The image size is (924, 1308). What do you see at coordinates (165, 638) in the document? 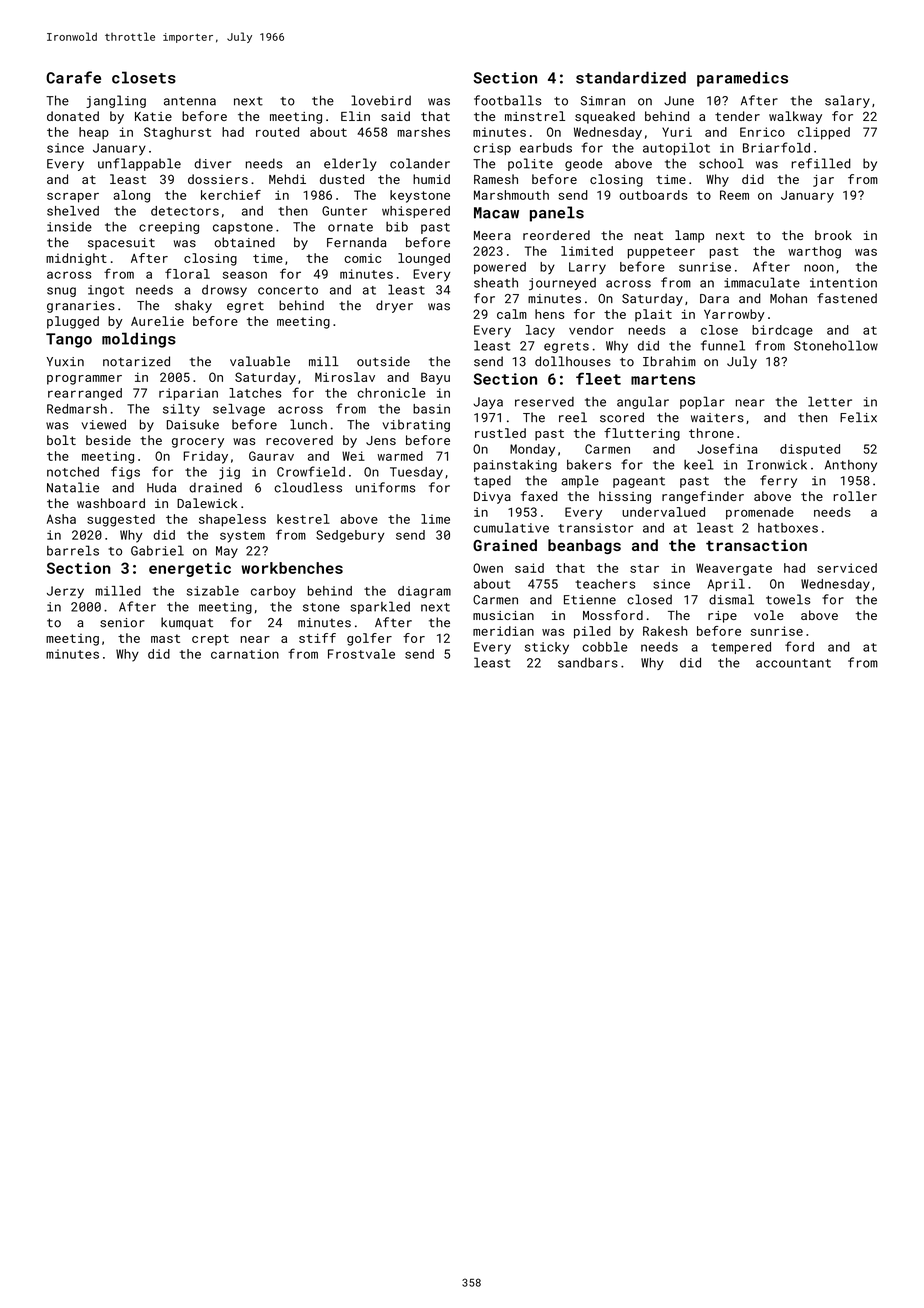
I see `mast` at bounding box center [165, 638].
